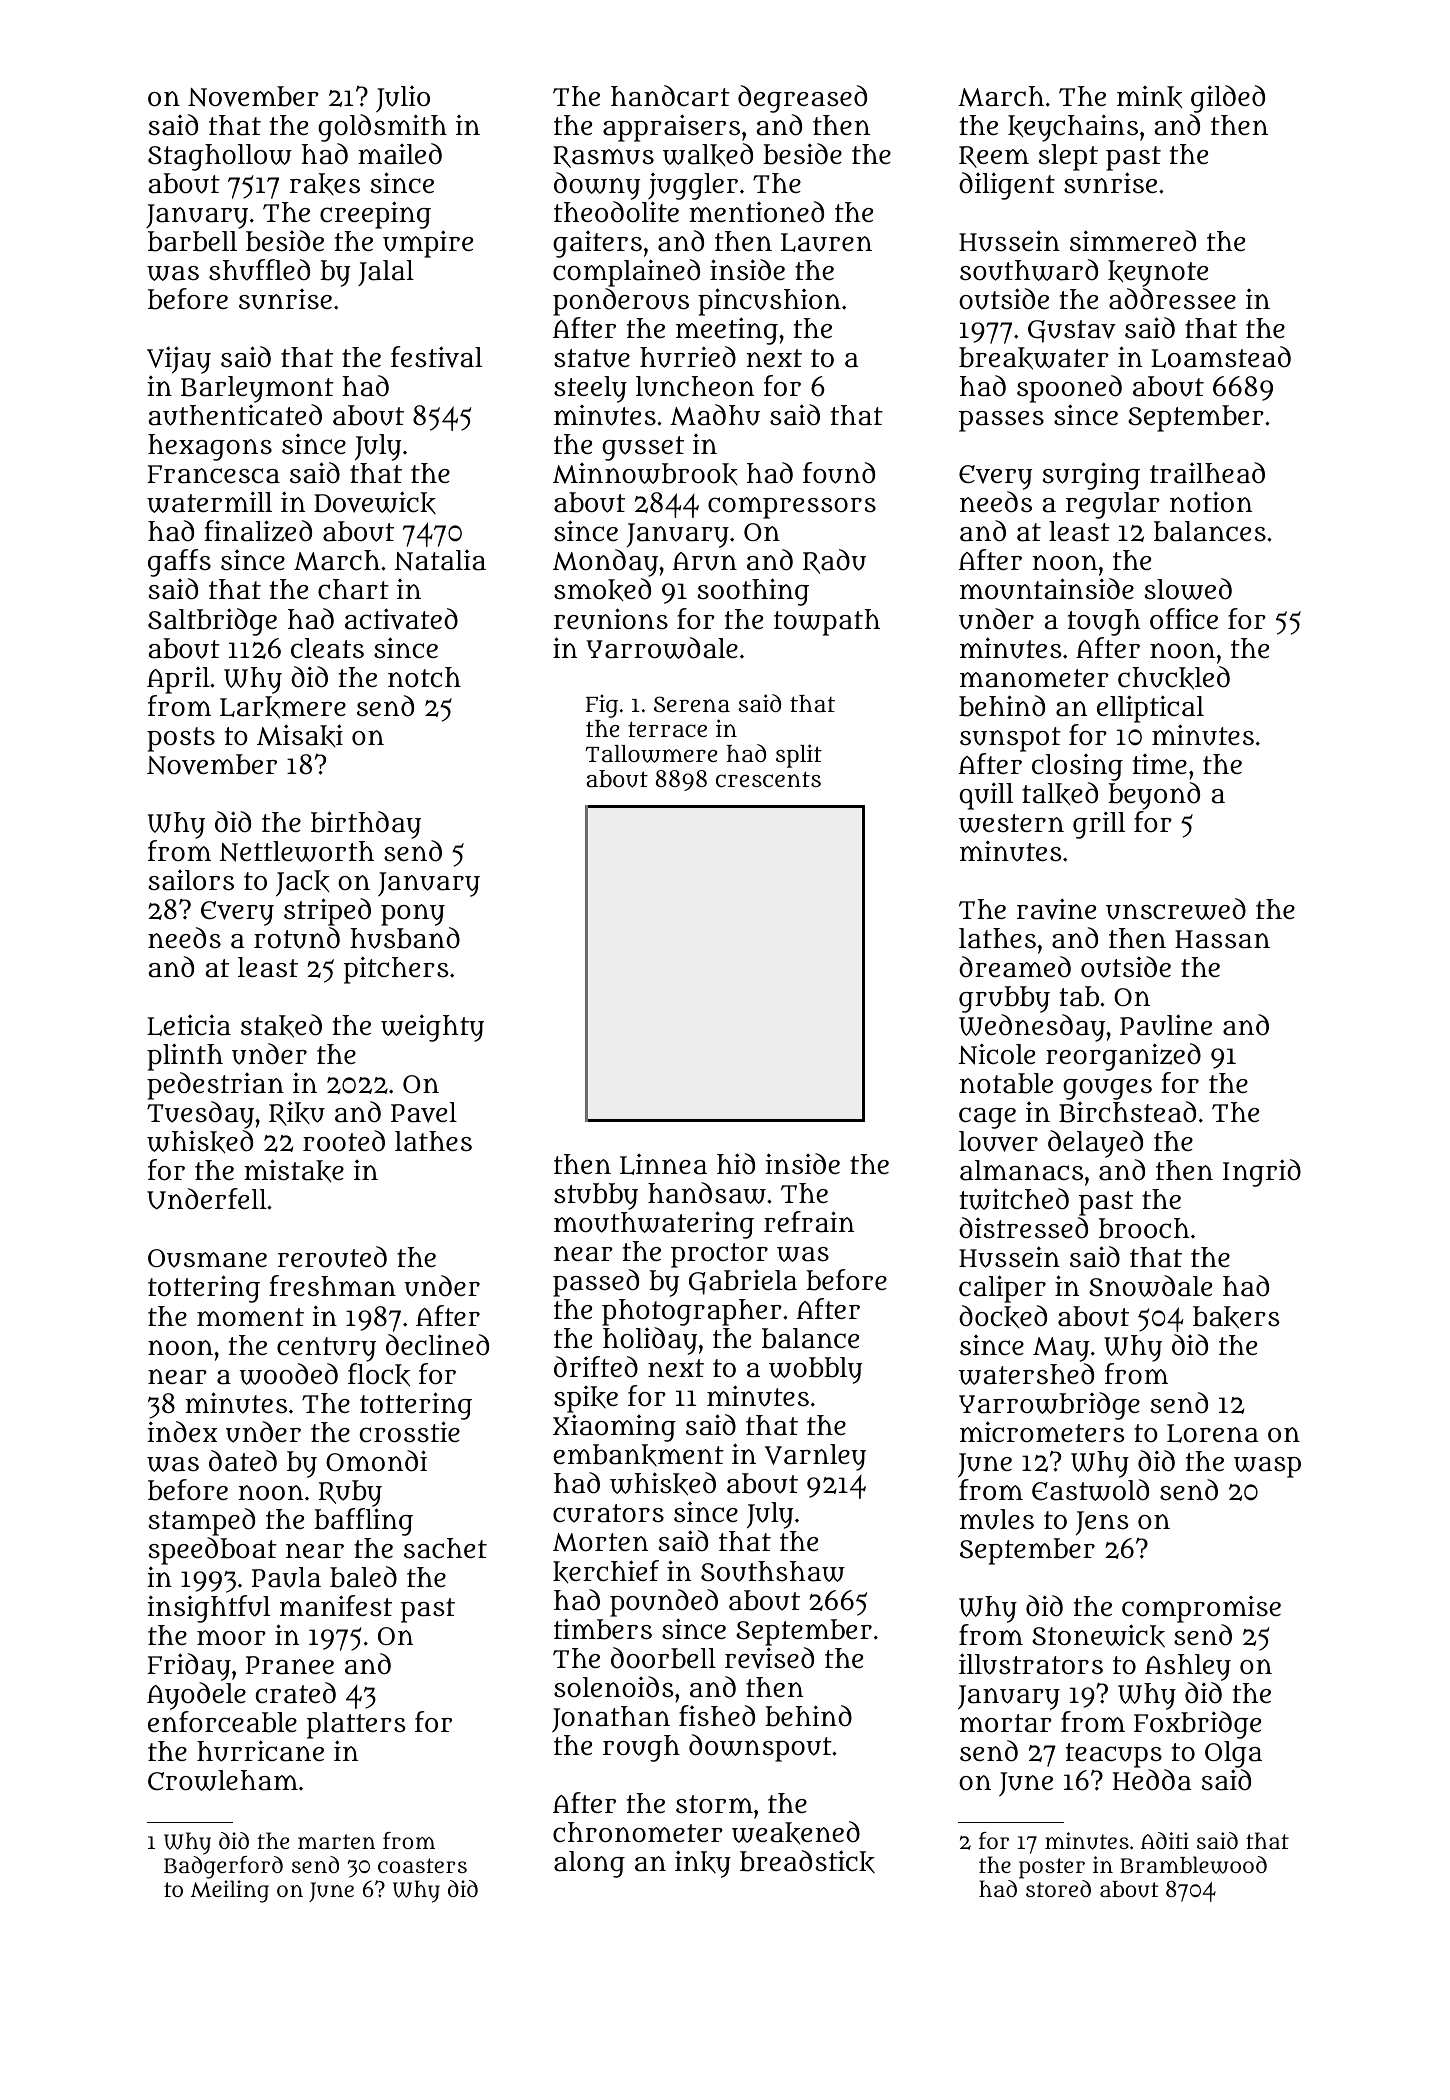 This screenshot has width=1450, height=2100. What do you see at coordinates (401, 619) in the screenshot?
I see `activated` at bounding box center [401, 619].
